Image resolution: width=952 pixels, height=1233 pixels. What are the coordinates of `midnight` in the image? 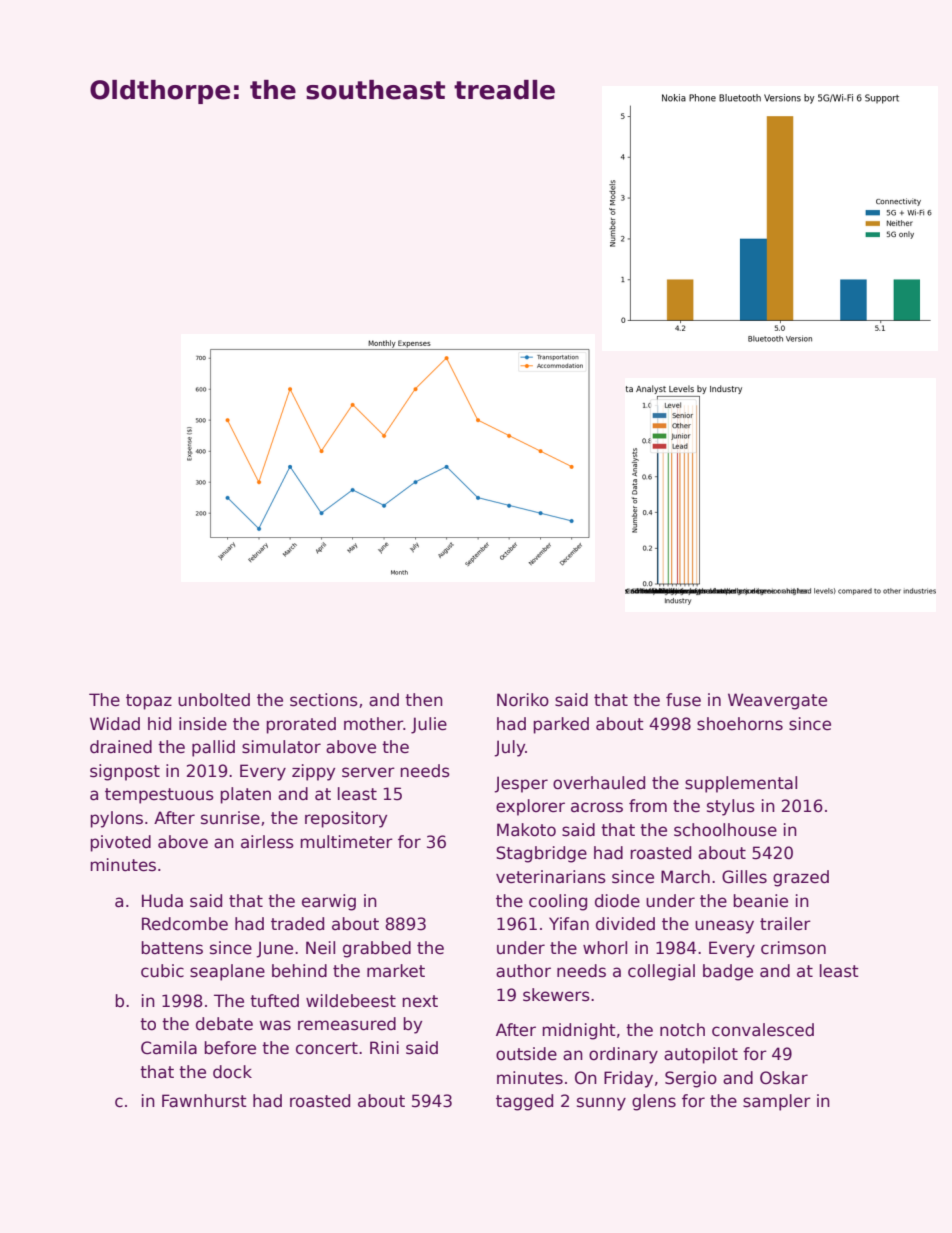 It's located at (579, 1031).
